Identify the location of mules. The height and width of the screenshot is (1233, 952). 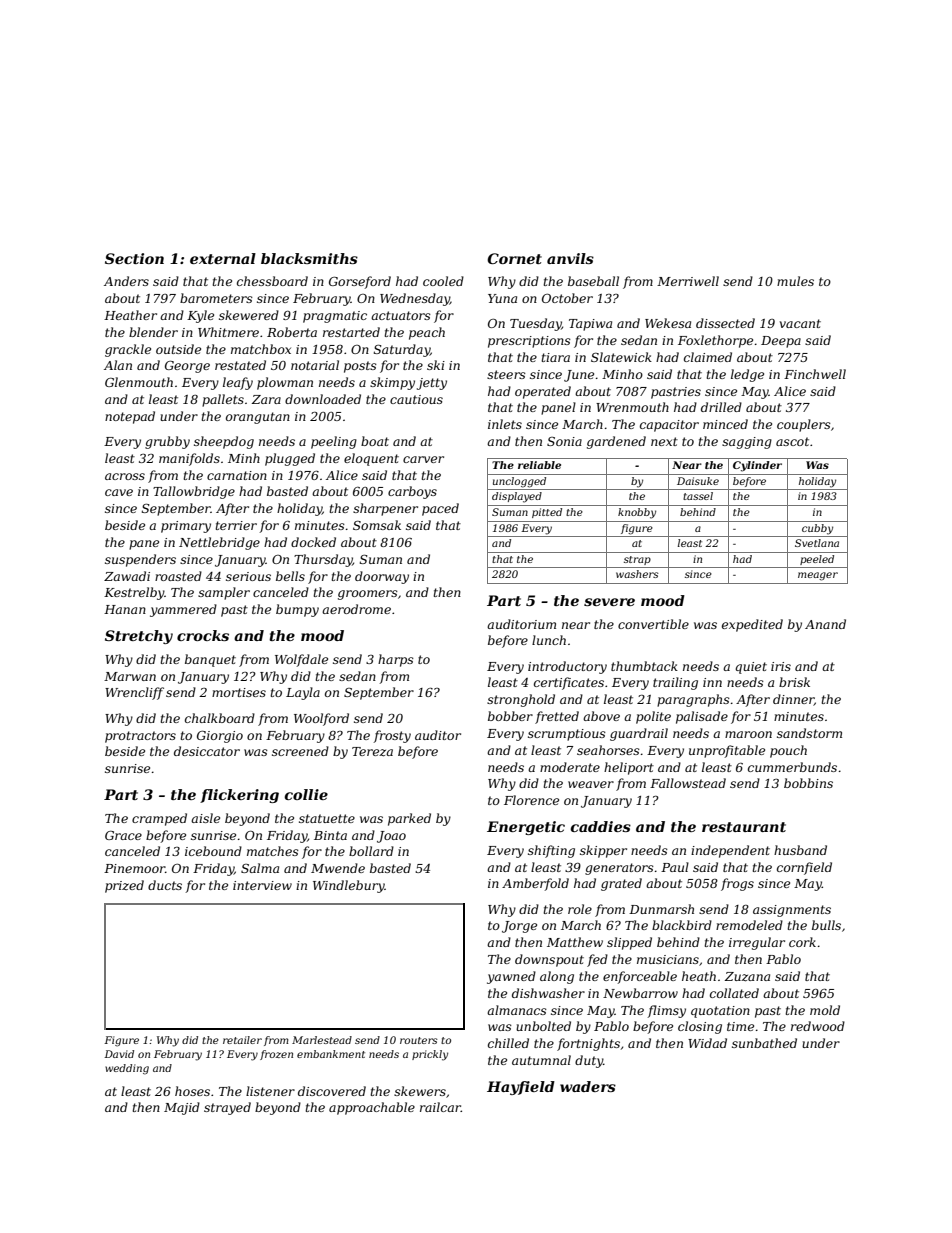
(795, 281).
